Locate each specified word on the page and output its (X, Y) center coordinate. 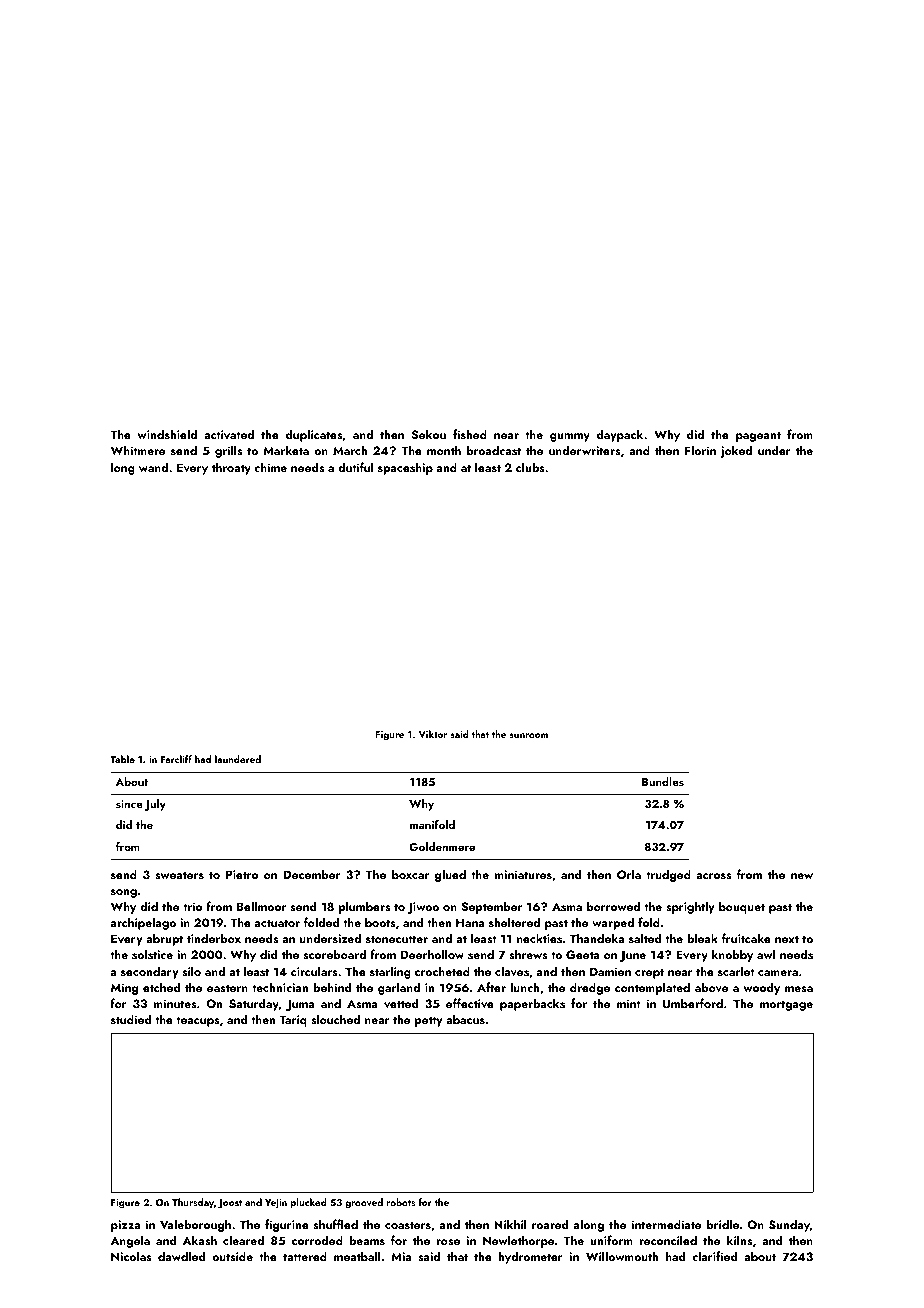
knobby (732, 955)
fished (470, 434)
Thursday (193, 1203)
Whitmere (138, 450)
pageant (758, 436)
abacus (465, 1019)
